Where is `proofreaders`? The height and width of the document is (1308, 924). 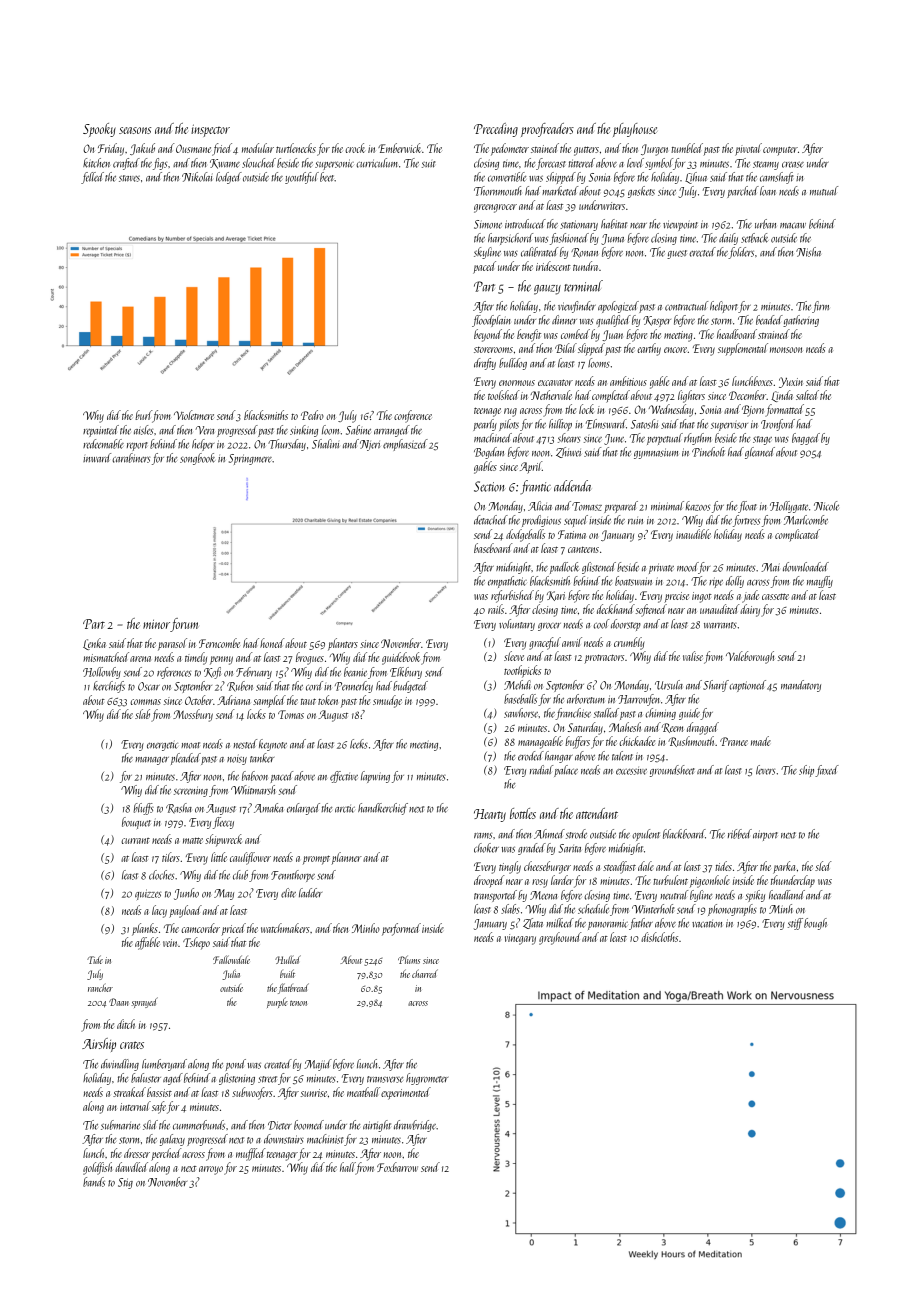
proofreaders is located at coordinates (547, 130).
